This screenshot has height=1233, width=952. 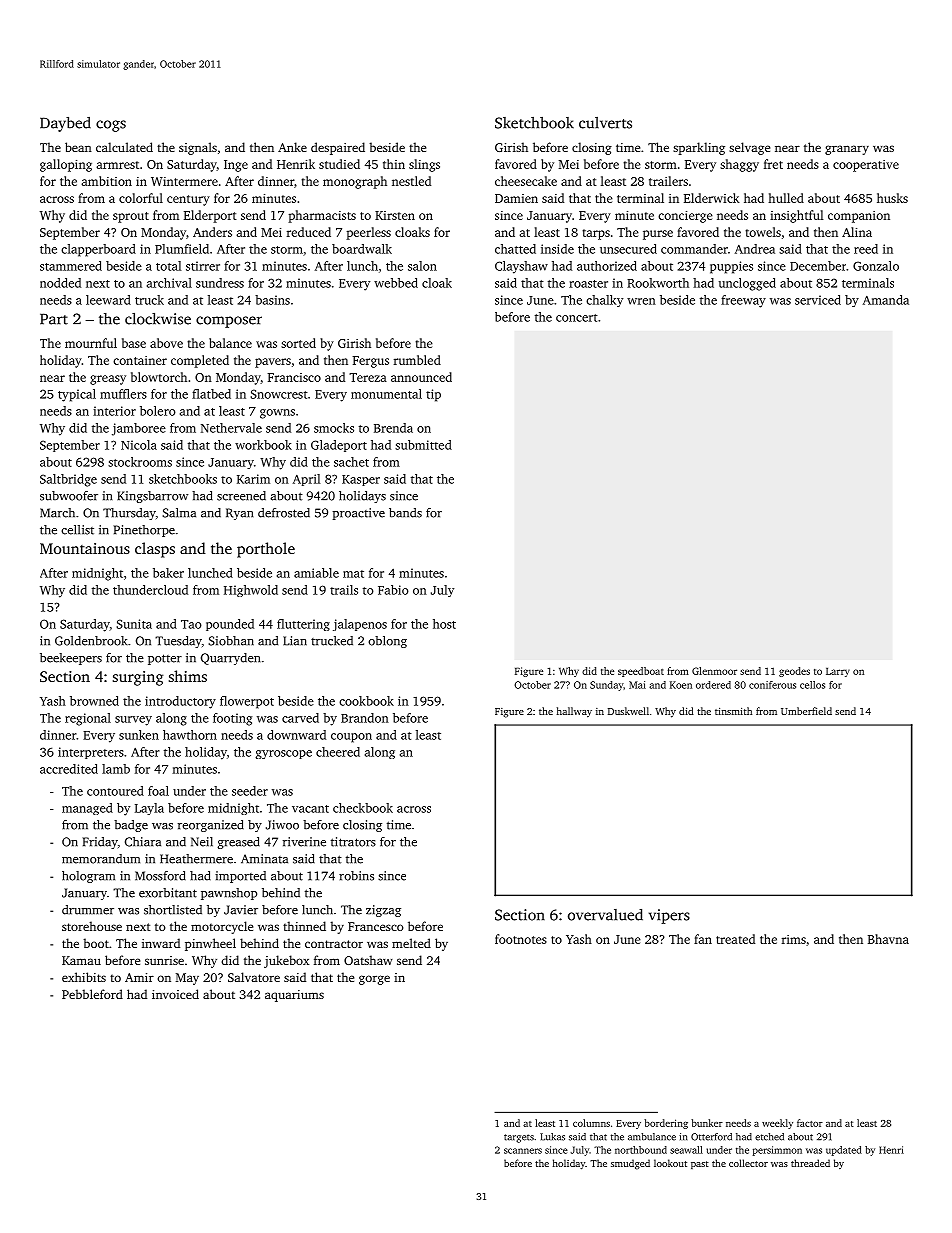 I want to click on Elderport, so click(x=210, y=216).
